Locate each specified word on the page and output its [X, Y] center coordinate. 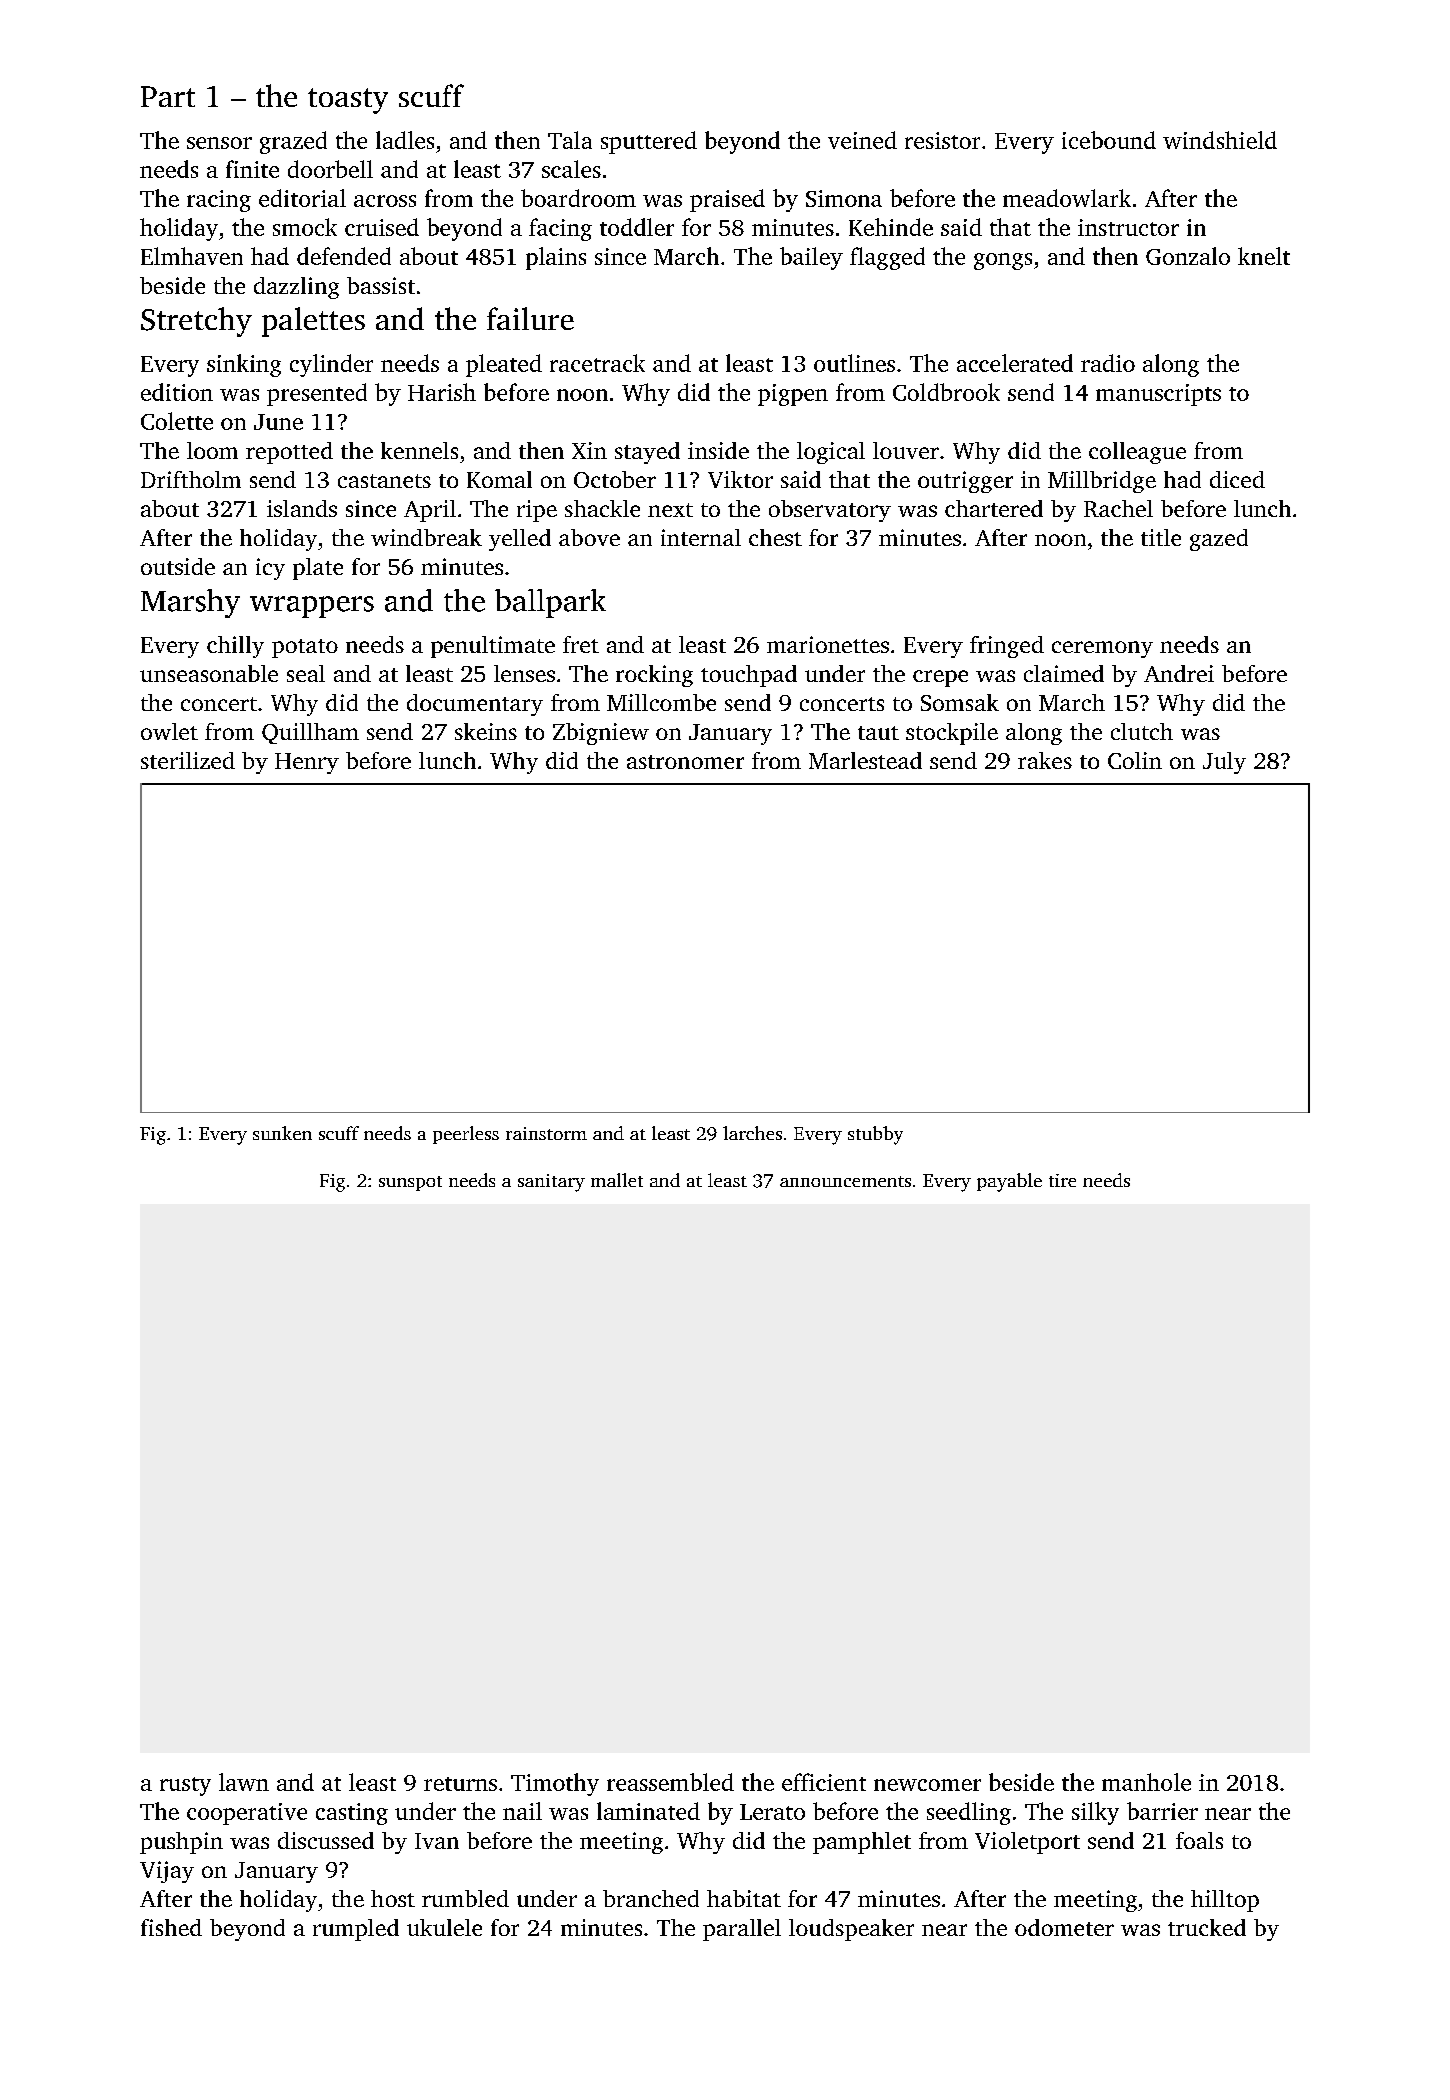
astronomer [685, 762]
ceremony [1102, 649]
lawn [244, 1782]
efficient [824, 1782]
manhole [1146, 1782]
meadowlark [1067, 198]
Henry [307, 763]
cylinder [331, 365]
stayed [647, 453]
